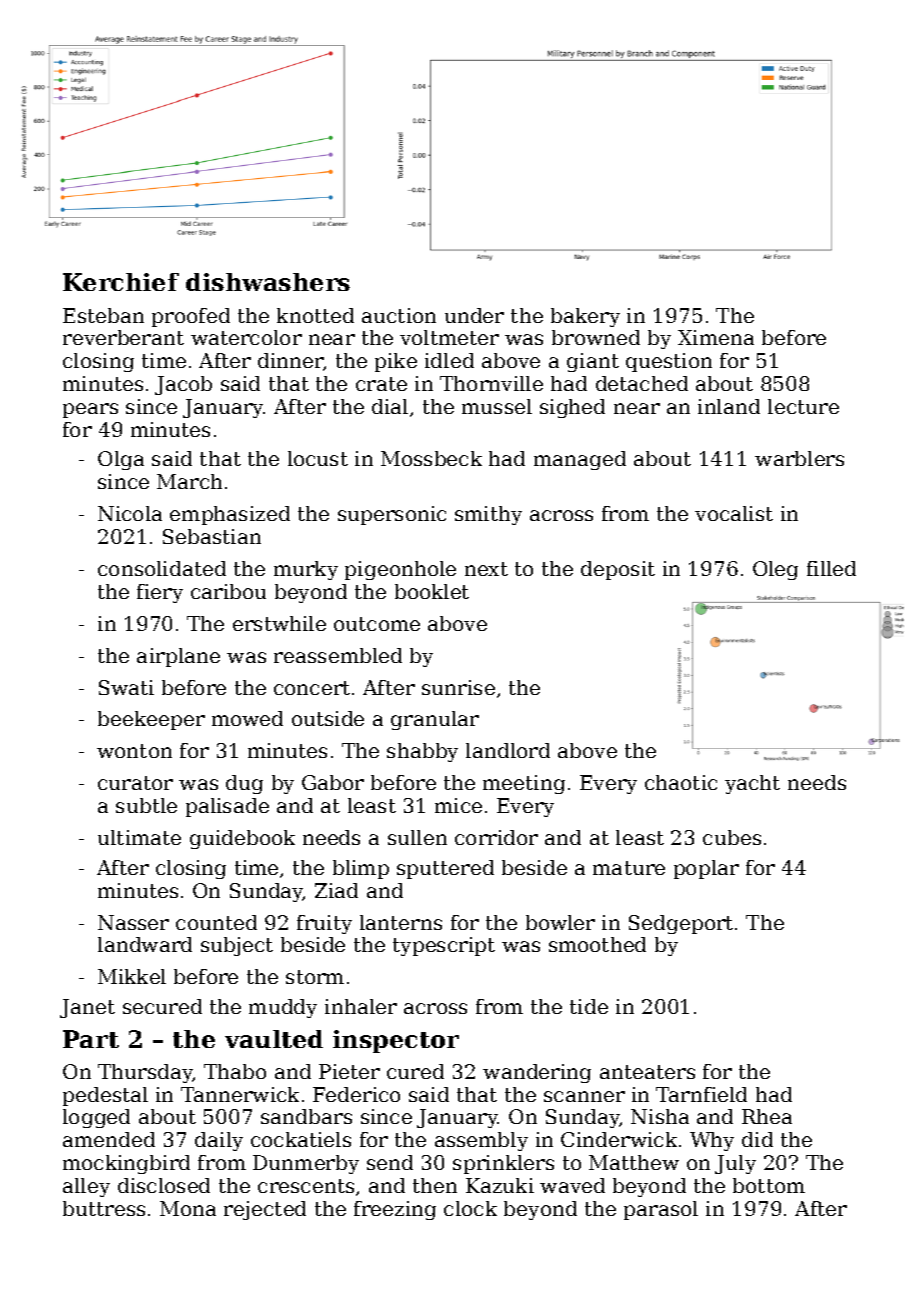  Describe the element at coordinates (757, 1139) in the page. I see `did` at that location.
